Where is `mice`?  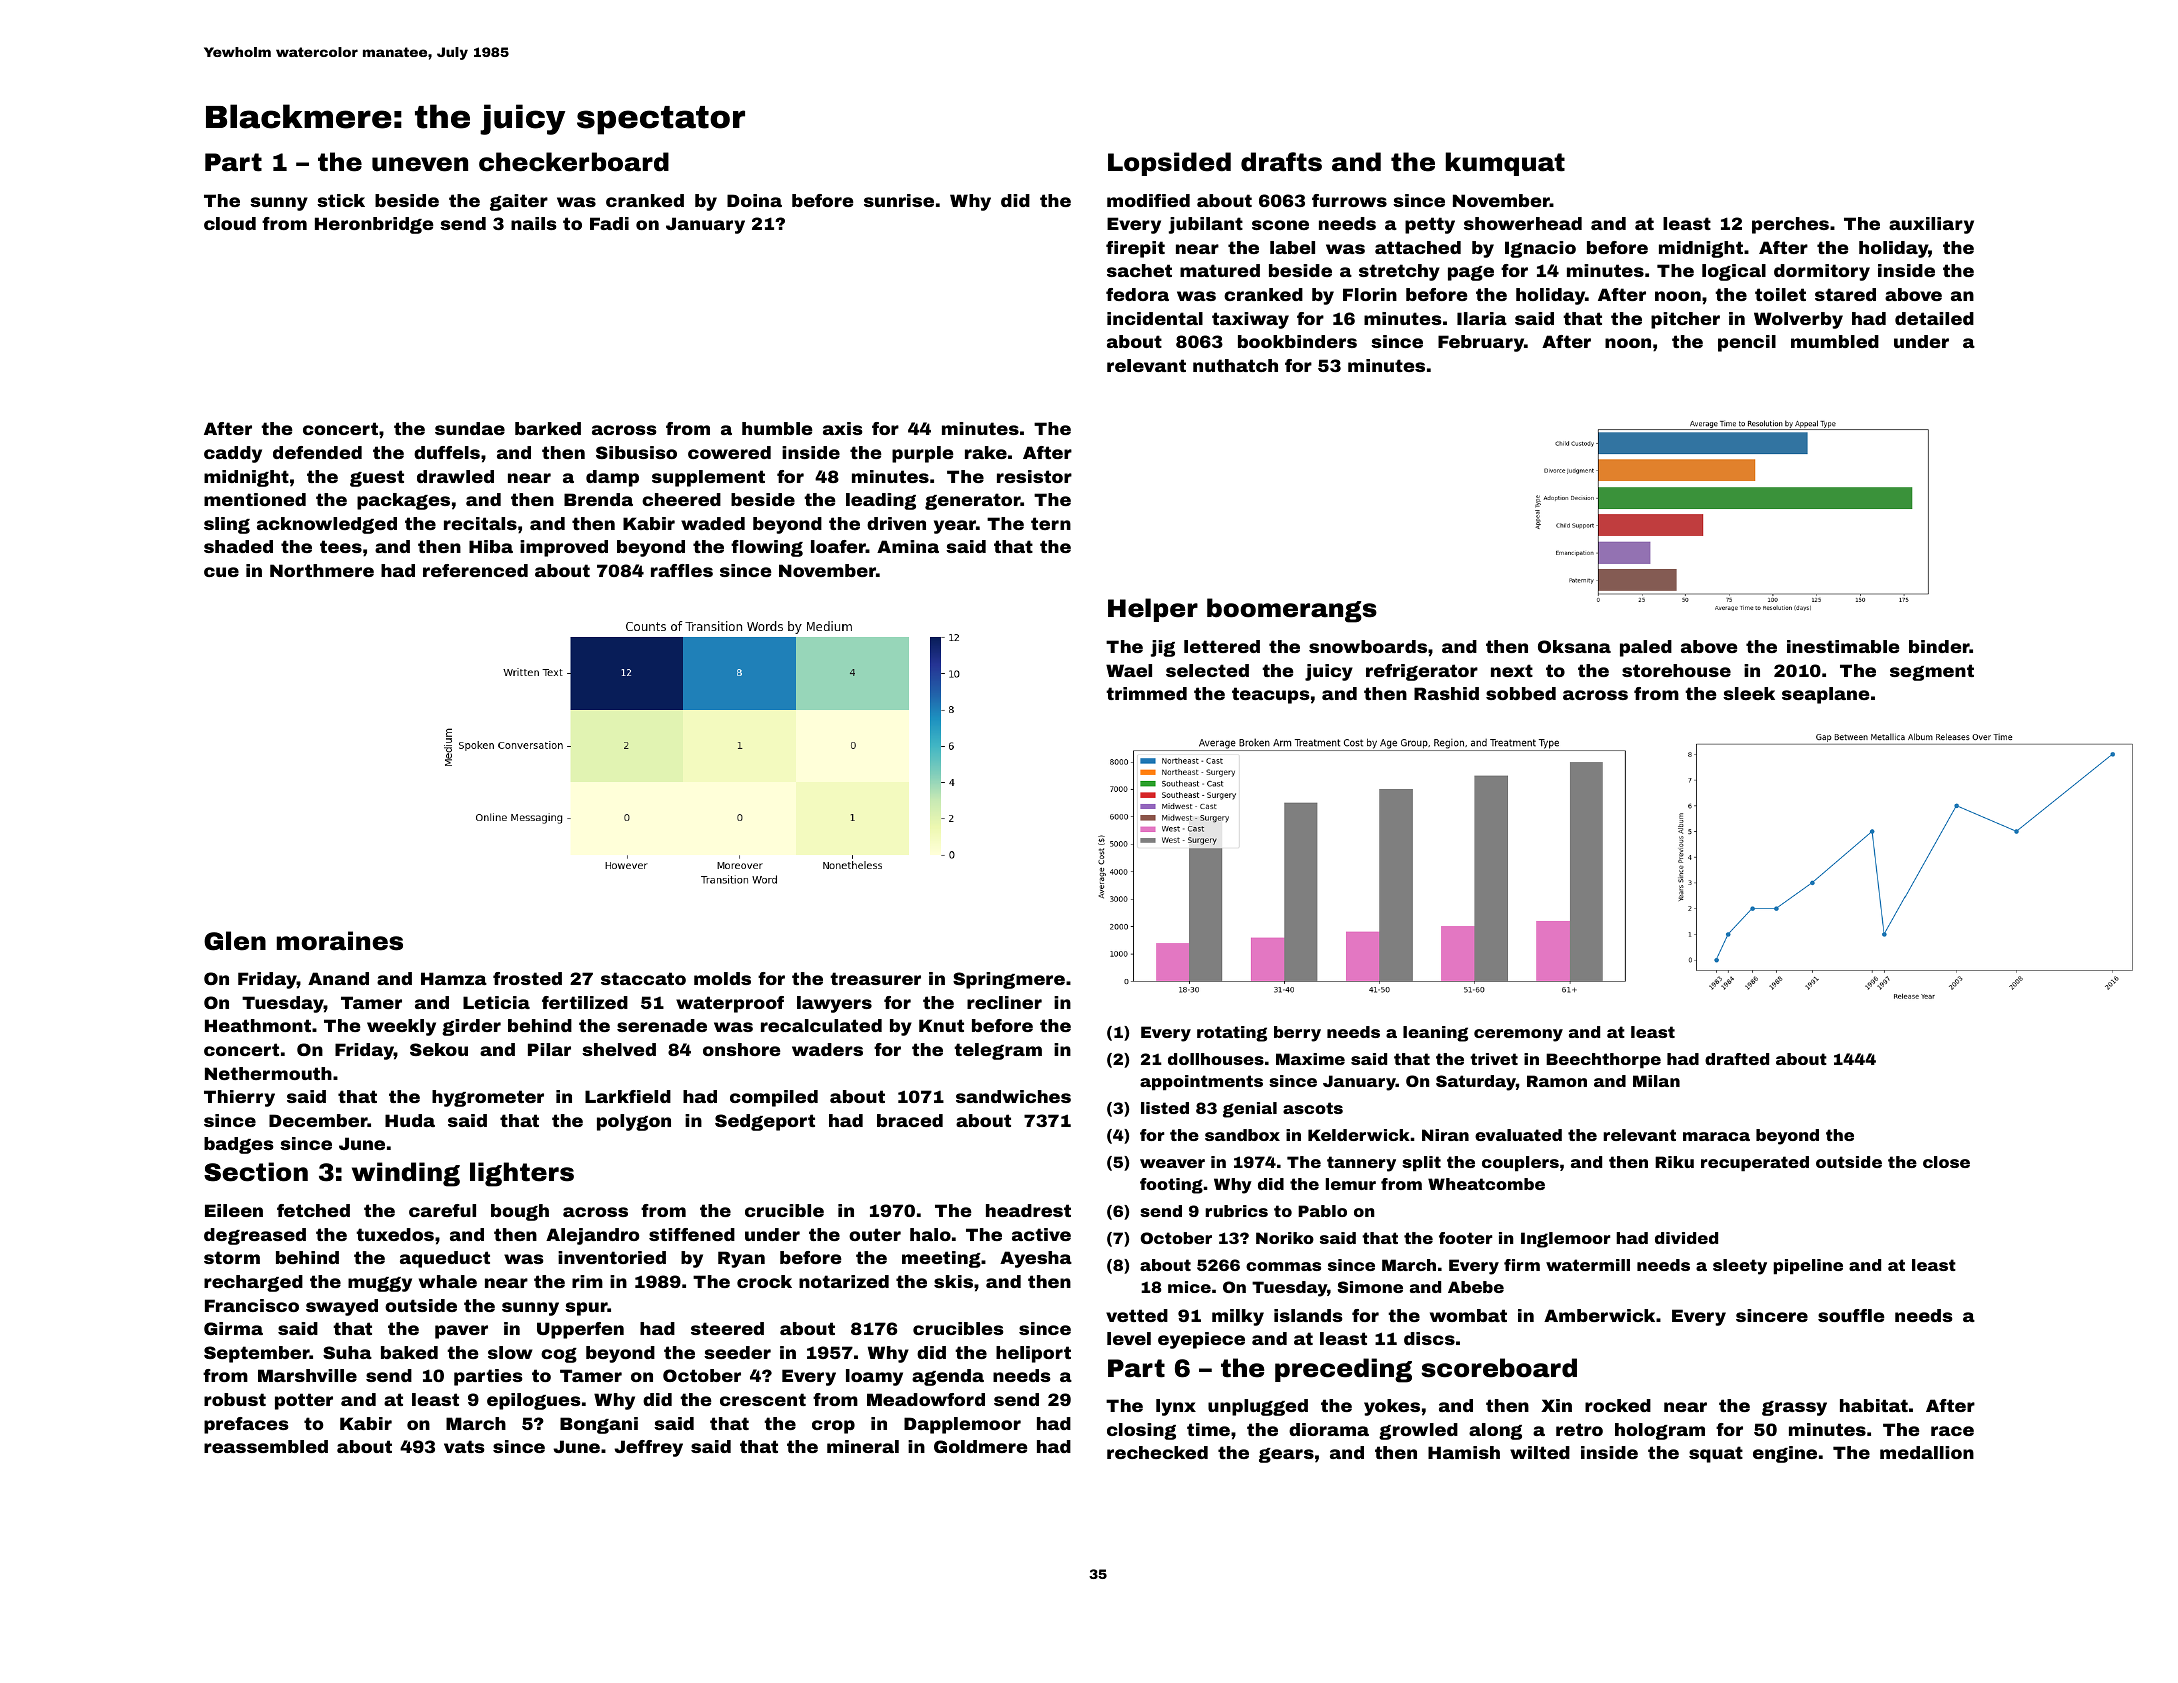 mice is located at coordinates (1189, 1287).
